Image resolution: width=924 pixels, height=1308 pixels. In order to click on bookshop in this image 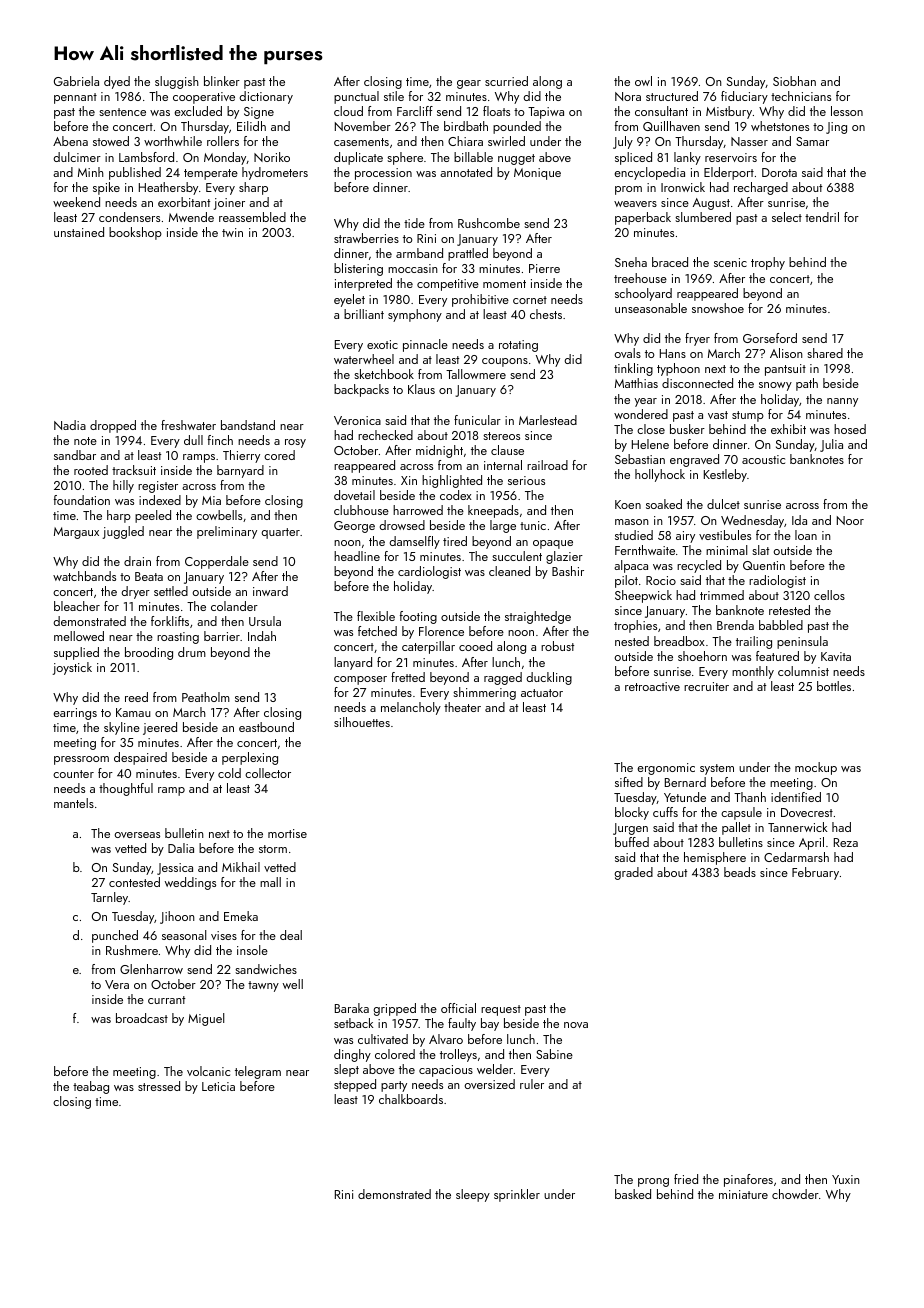, I will do `click(135, 233)`.
